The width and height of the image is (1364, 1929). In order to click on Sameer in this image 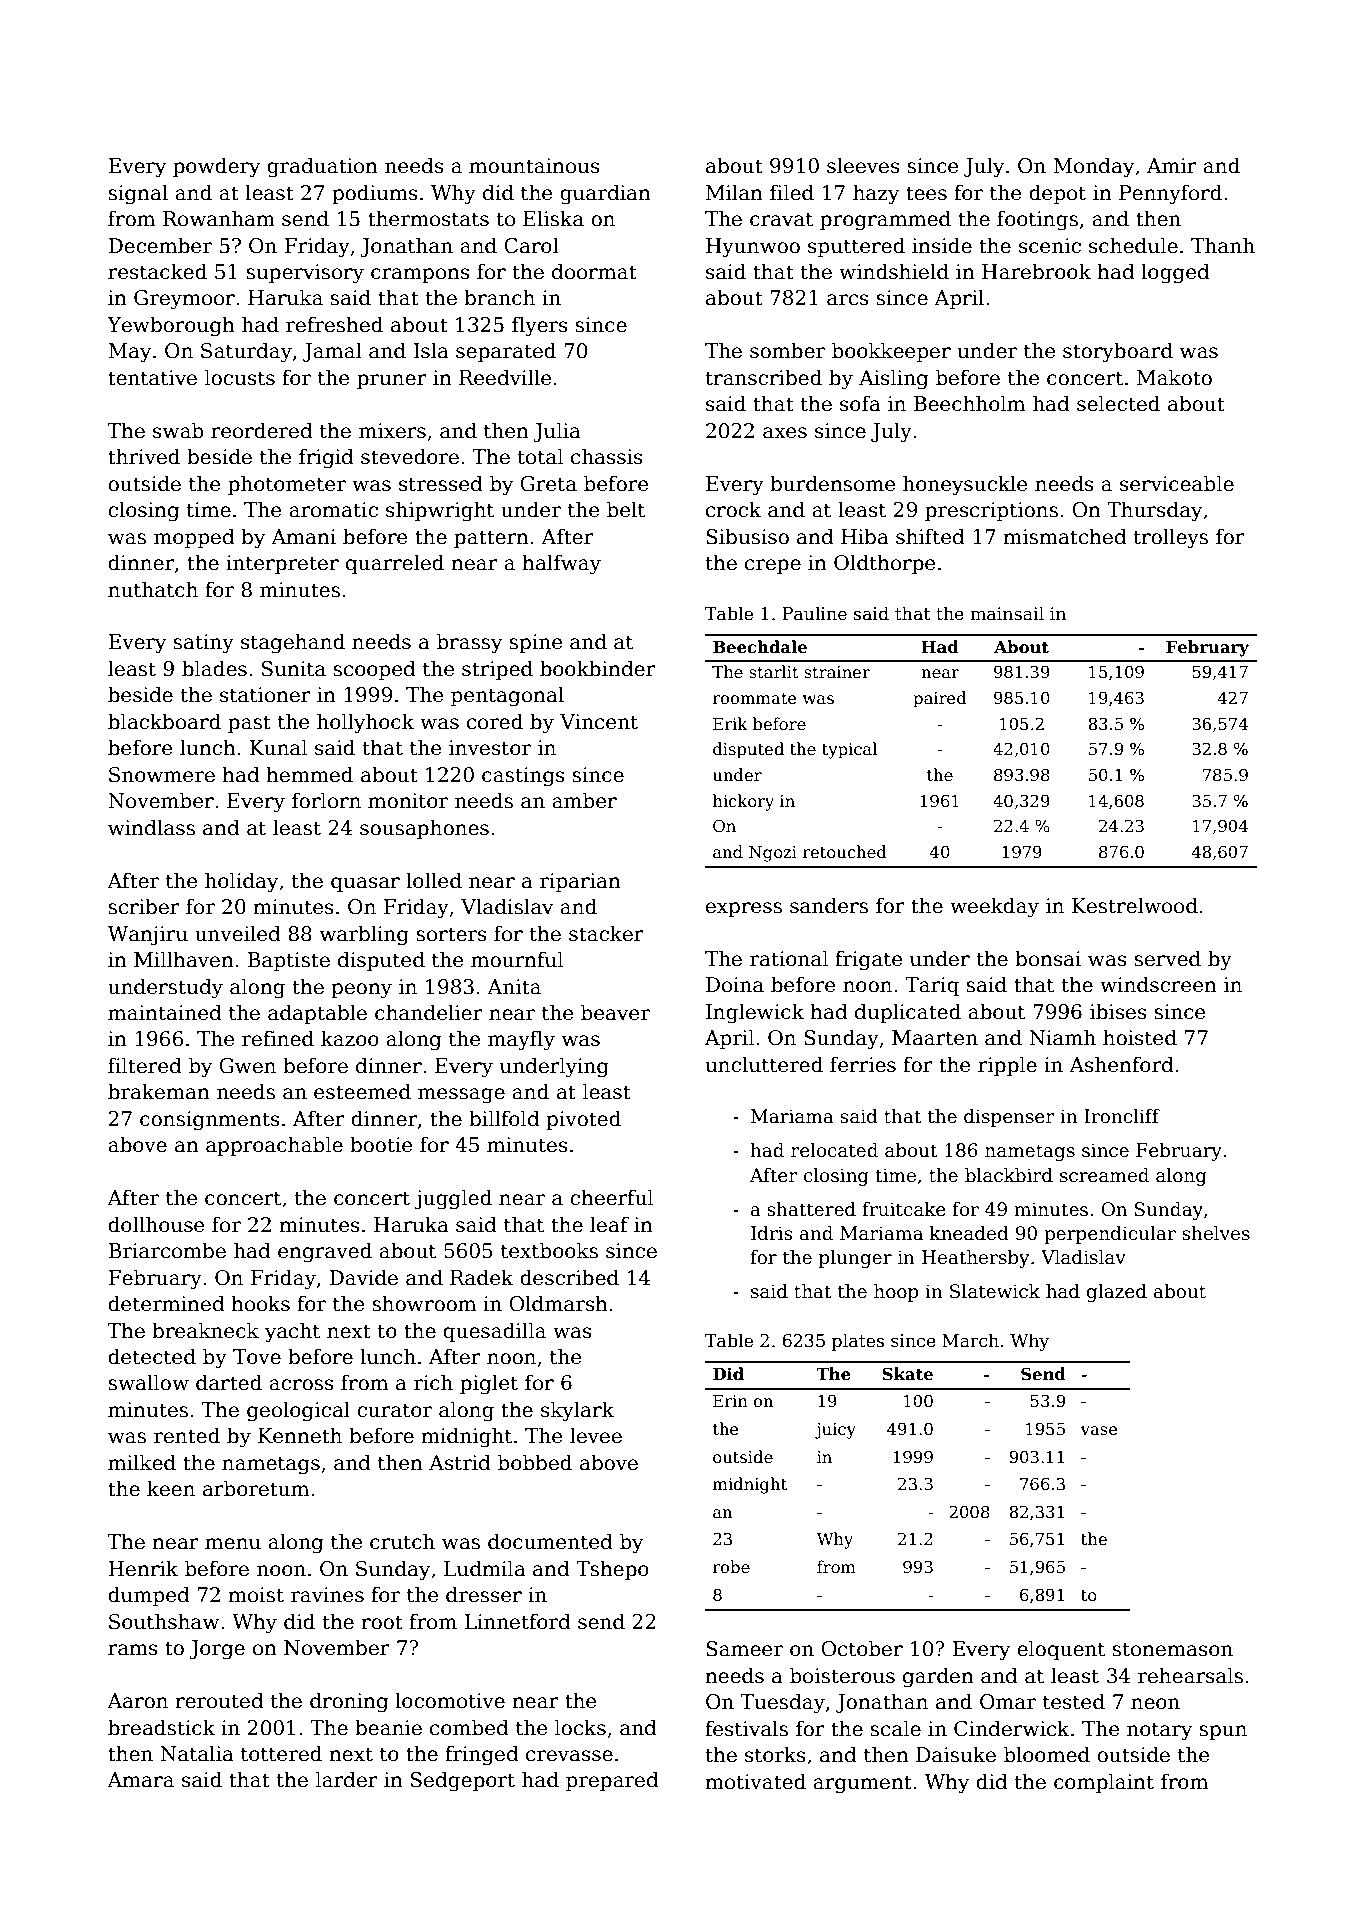, I will do `click(744, 1649)`.
